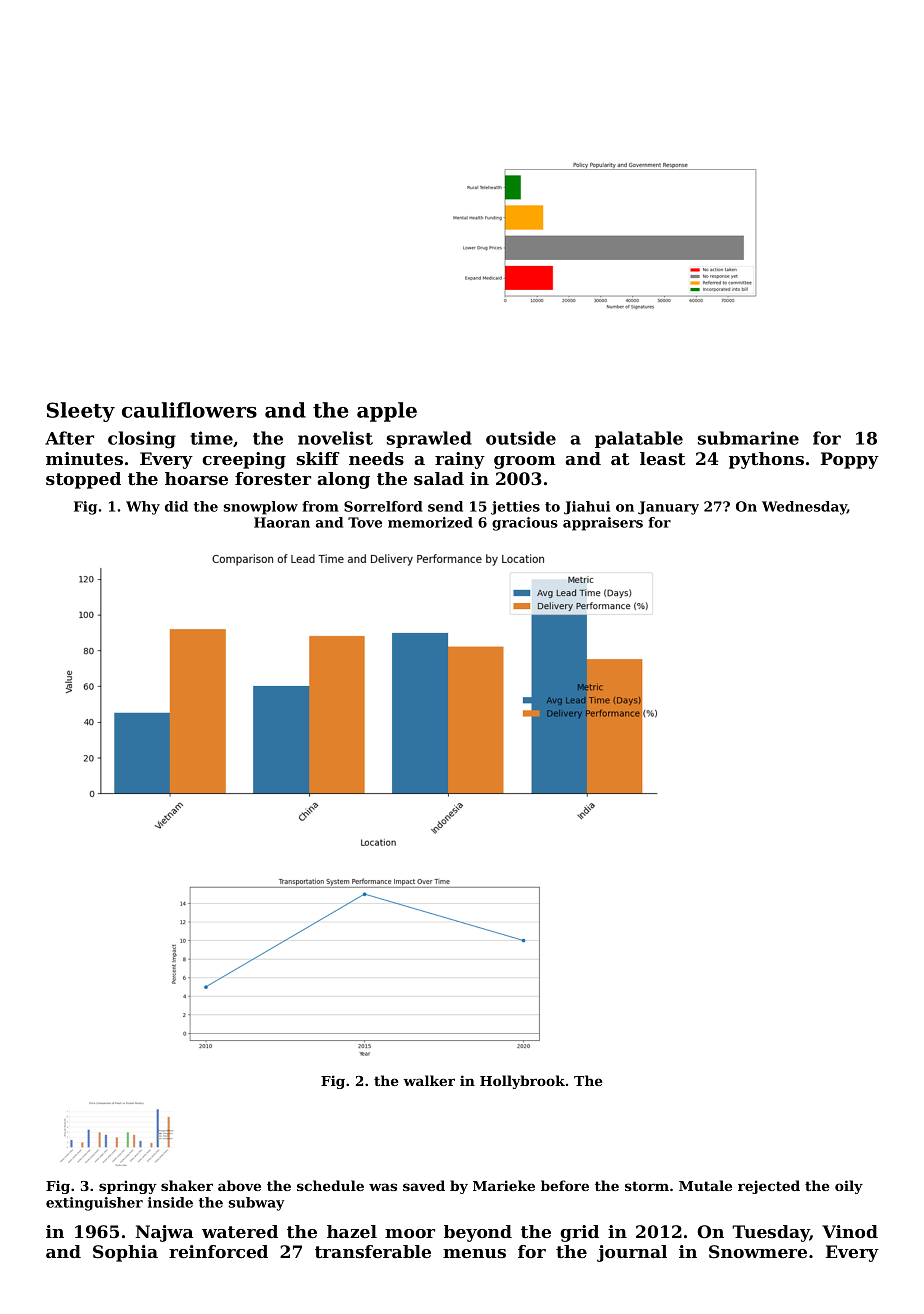 Image resolution: width=924 pixels, height=1314 pixels. Describe the element at coordinates (748, 438) in the page. I see `submarine` at that location.
